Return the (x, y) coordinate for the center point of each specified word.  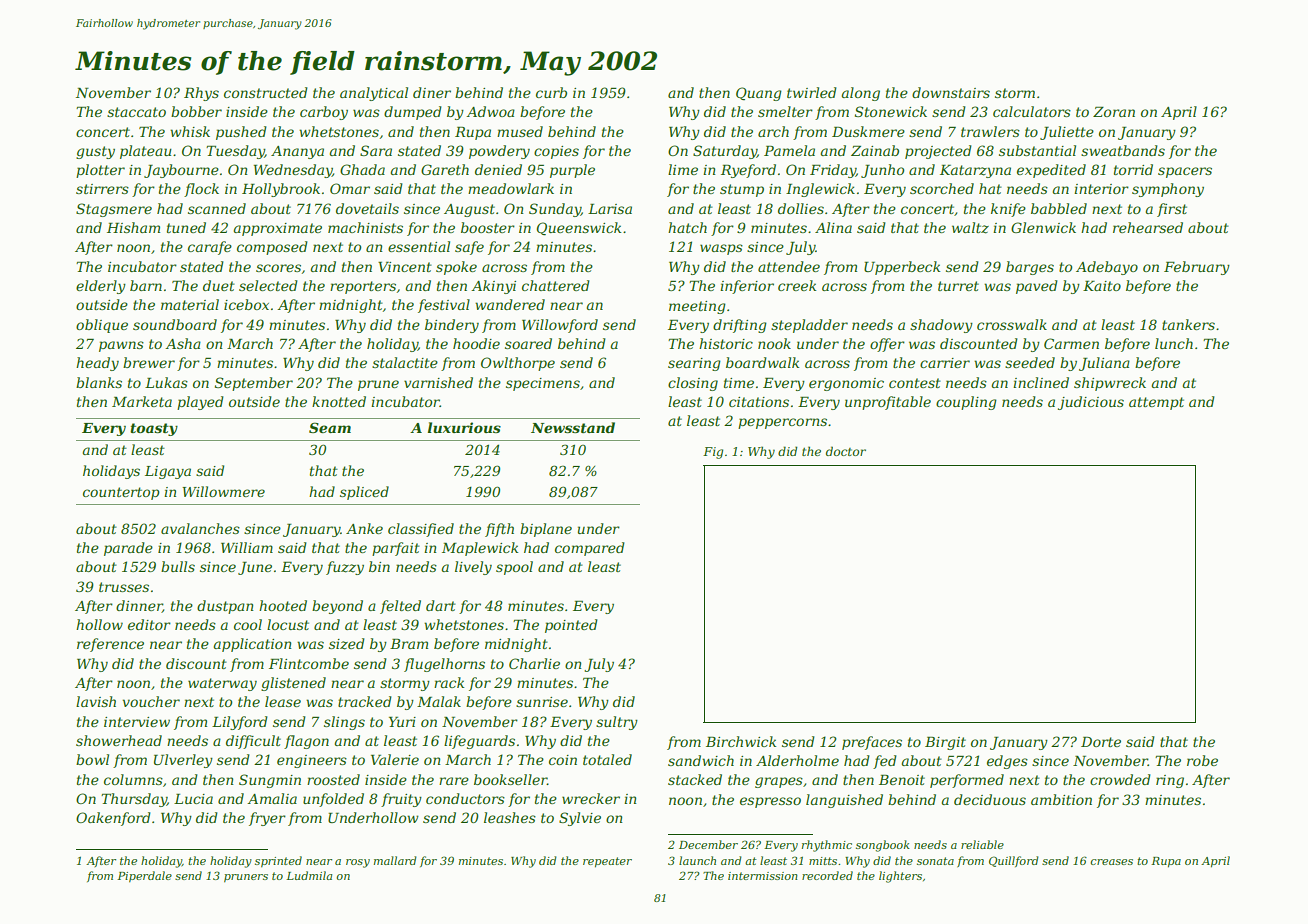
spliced (364, 493)
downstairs (951, 92)
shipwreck (1110, 384)
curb (551, 92)
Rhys (201, 94)
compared (590, 549)
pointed (571, 626)
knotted (339, 401)
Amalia (272, 798)
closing (693, 384)
